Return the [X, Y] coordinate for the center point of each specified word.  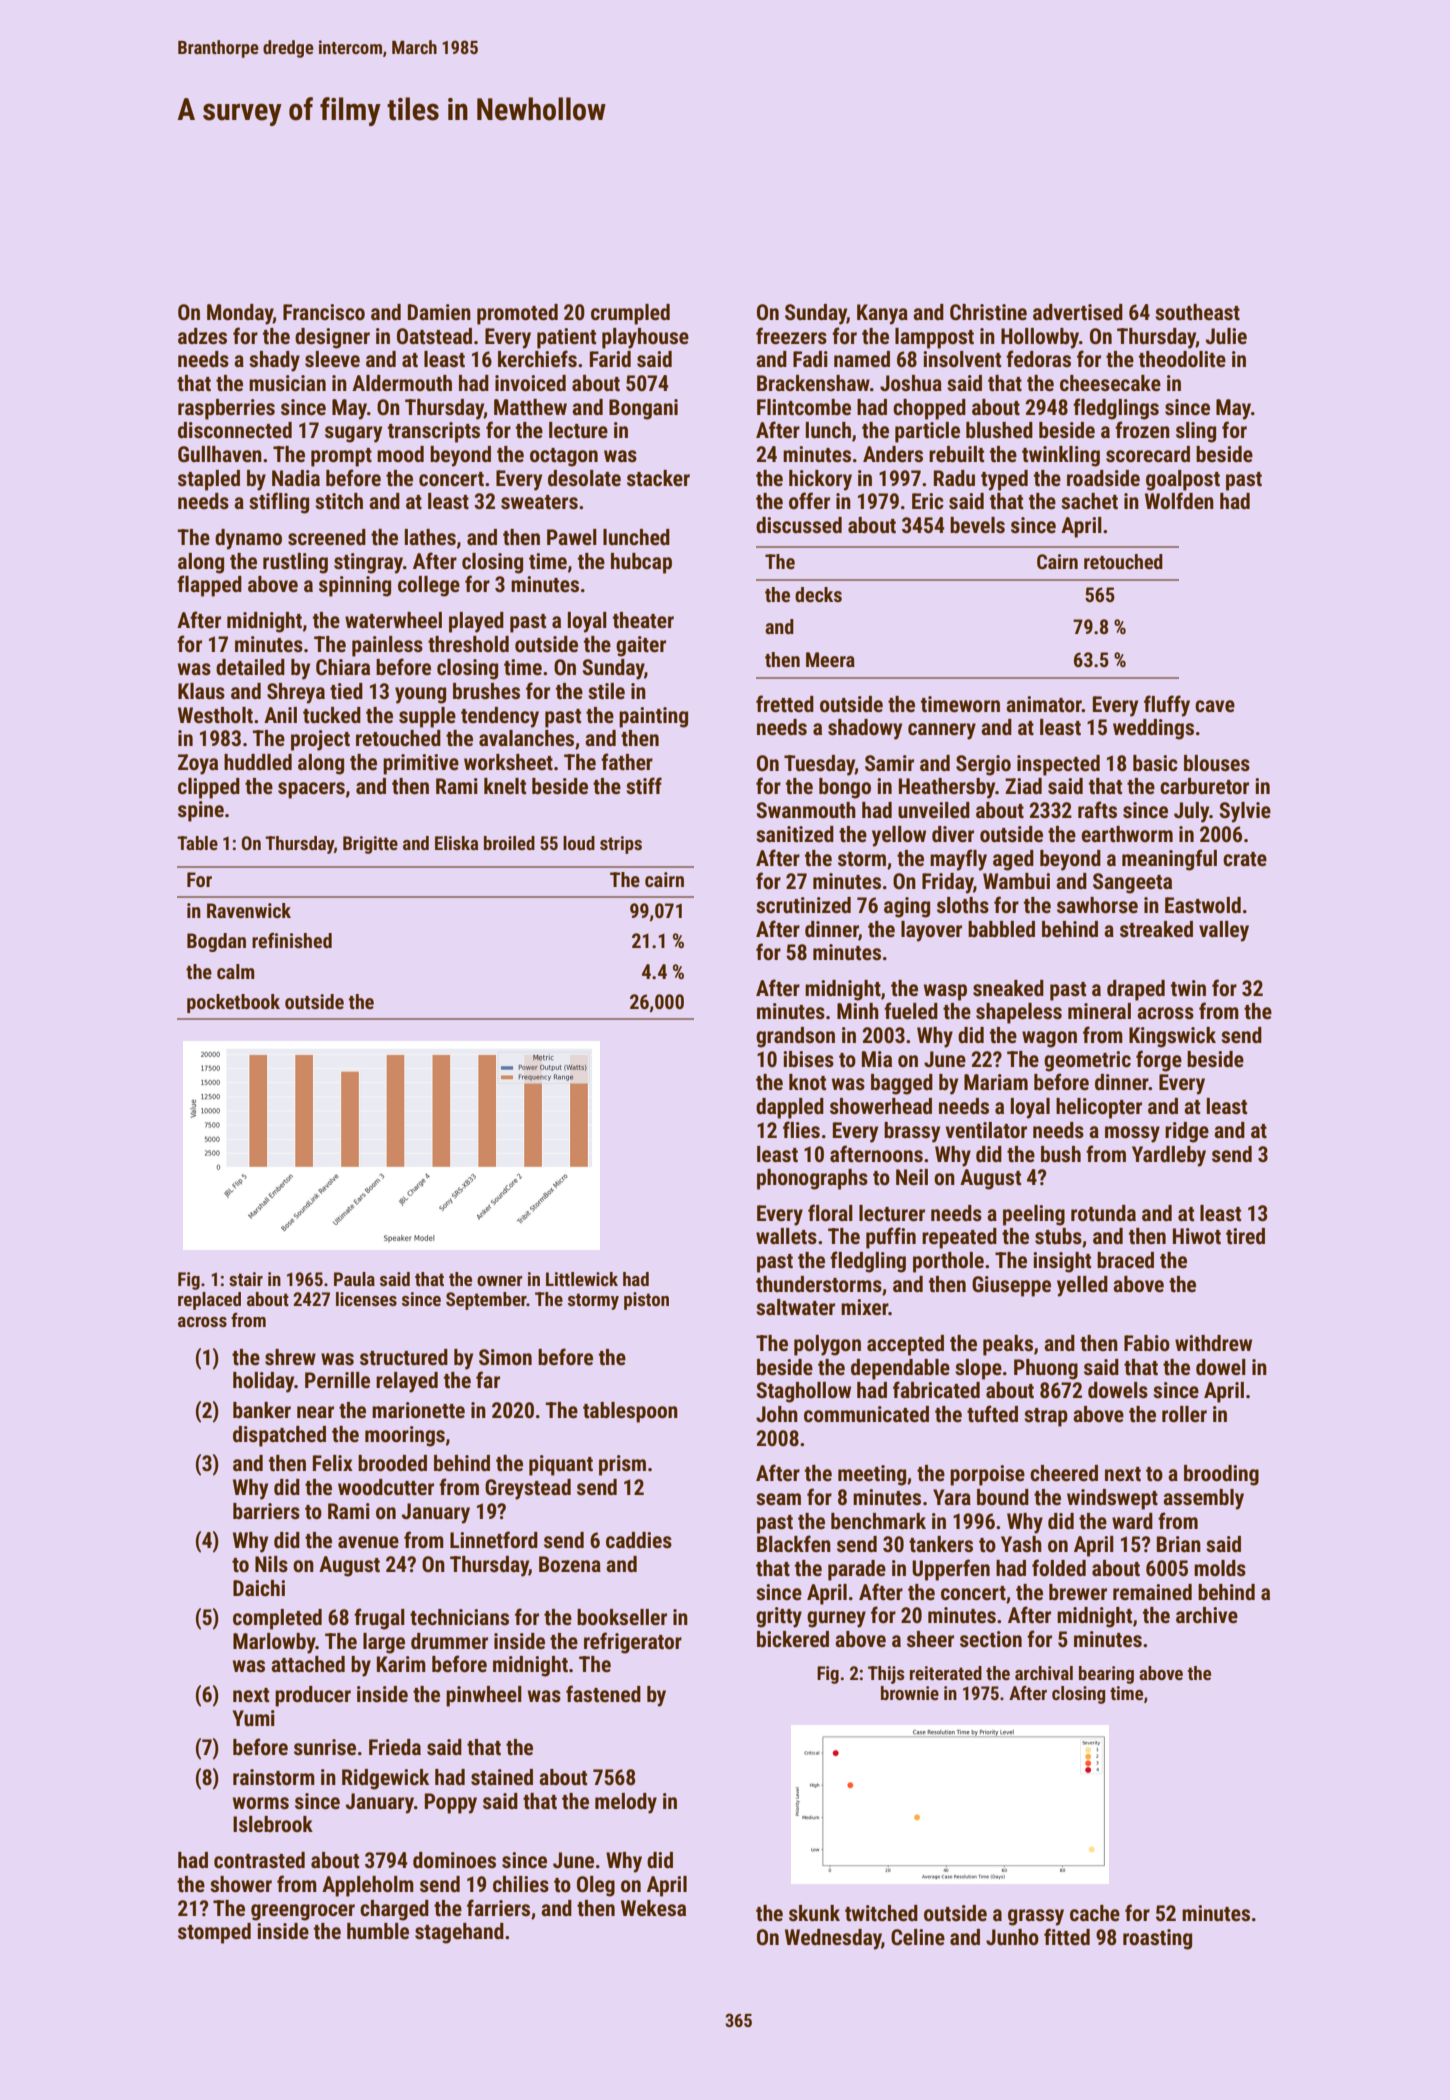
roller [1184, 1414]
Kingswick [1172, 1037]
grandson [795, 1037]
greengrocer [303, 1912]
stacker [658, 478]
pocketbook [233, 1003]
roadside [1103, 478]
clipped [209, 788]
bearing [1106, 1675]
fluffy [1167, 706]
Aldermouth [402, 383]
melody [626, 1803]
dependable [900, 1369]
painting [653, 717]
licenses [366, 1299]
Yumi [254, 1718]
